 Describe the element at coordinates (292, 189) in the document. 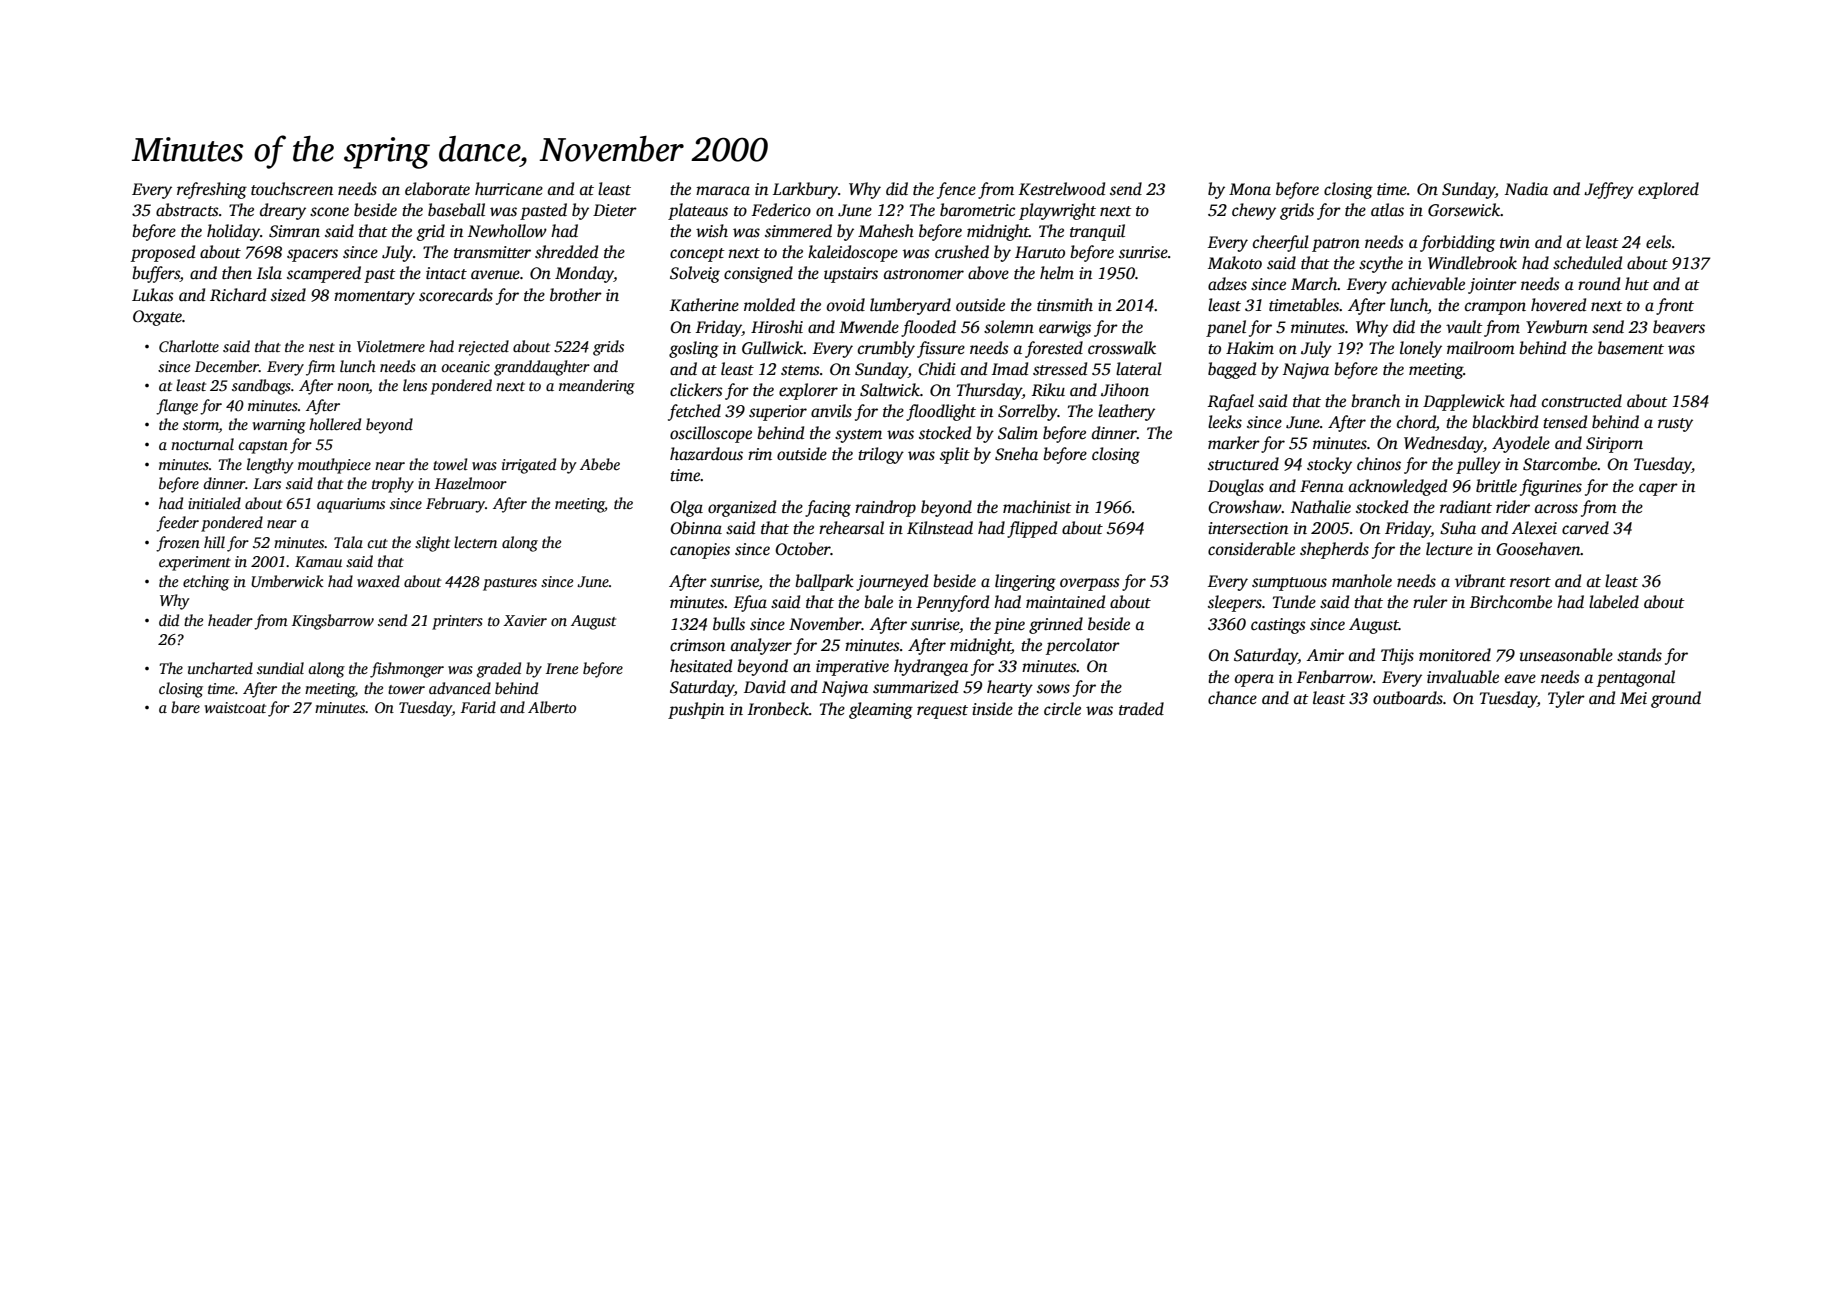

I see `touchscreen` at that location.
